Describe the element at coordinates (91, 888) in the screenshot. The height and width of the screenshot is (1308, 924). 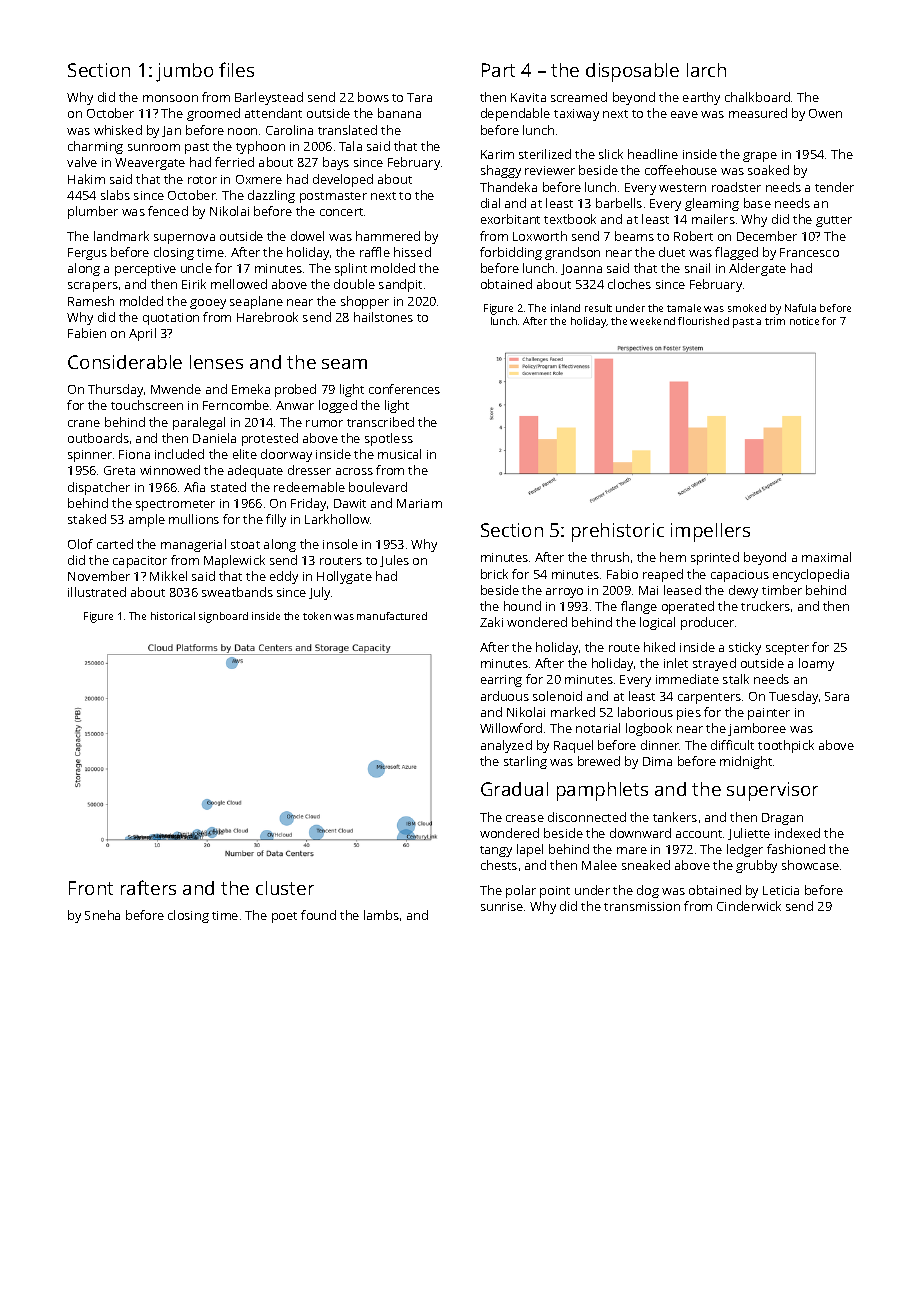
I see `Front` at that location.
